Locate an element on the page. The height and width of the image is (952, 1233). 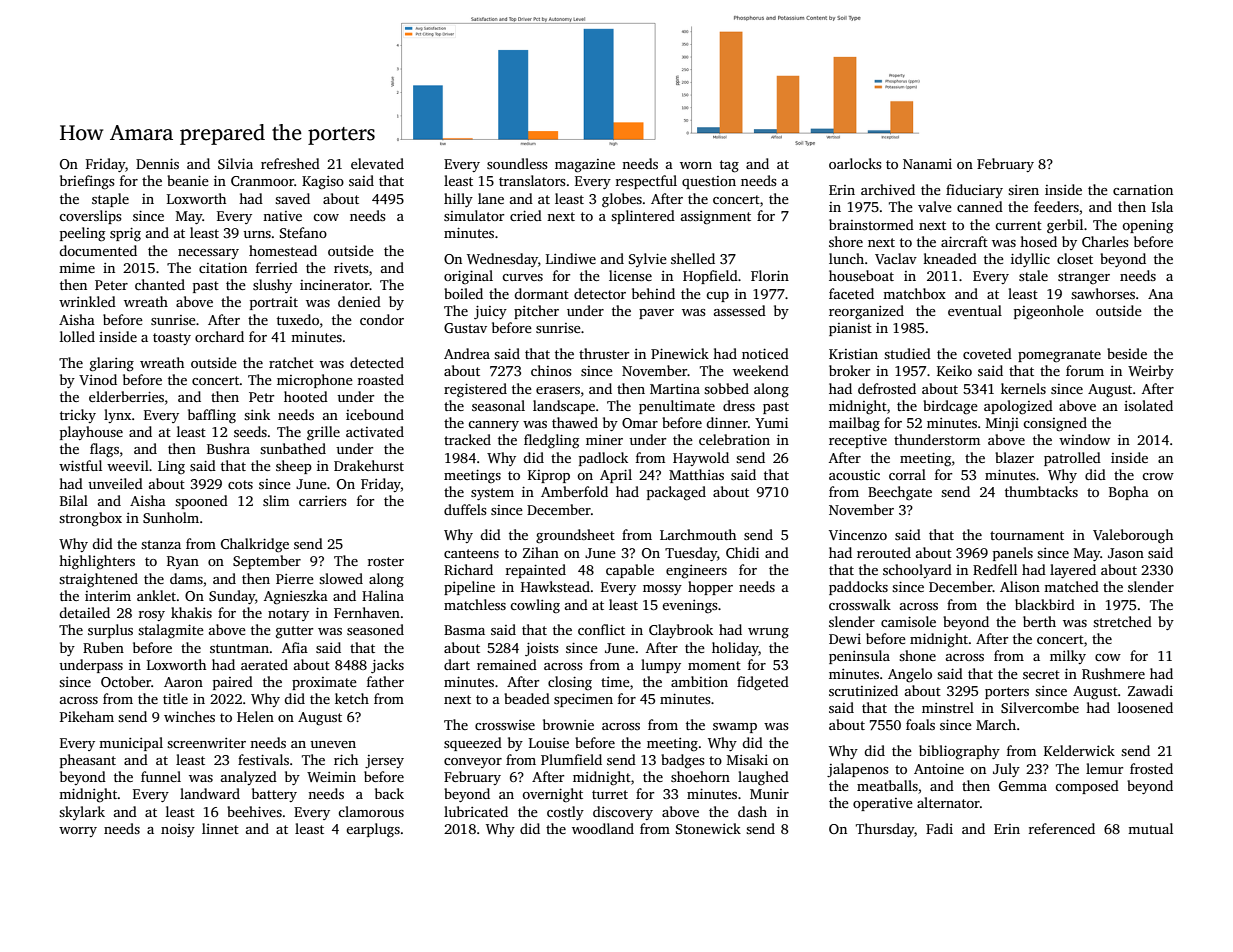
Nanami is located at coordinates (927, 164).
